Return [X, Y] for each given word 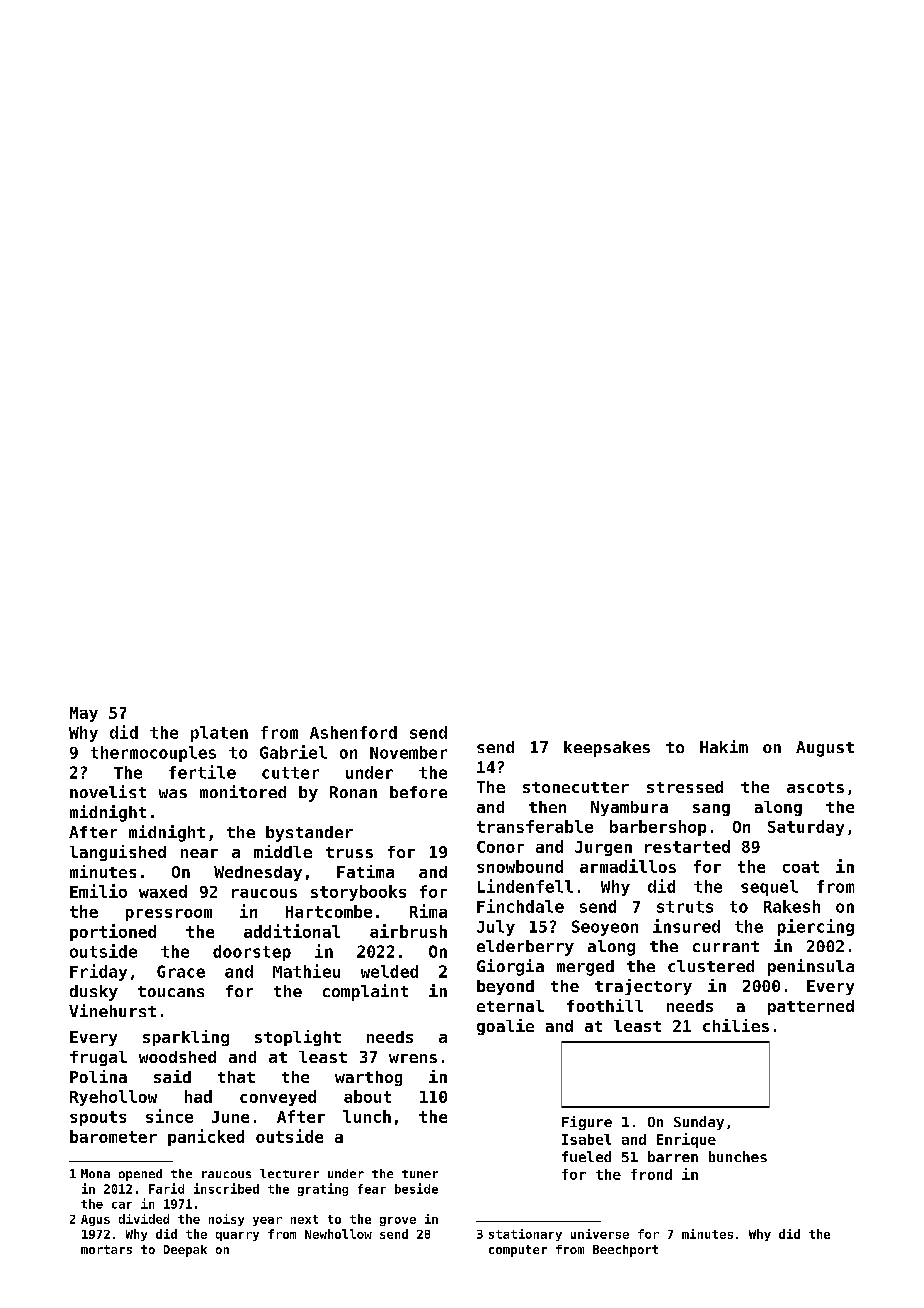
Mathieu [306, 971]
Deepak [185, 1251]
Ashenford [353, 732]
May [84, 714]
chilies [736, 1025]
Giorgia [510, 967]
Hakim [724, 746]
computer [518, 1251]
